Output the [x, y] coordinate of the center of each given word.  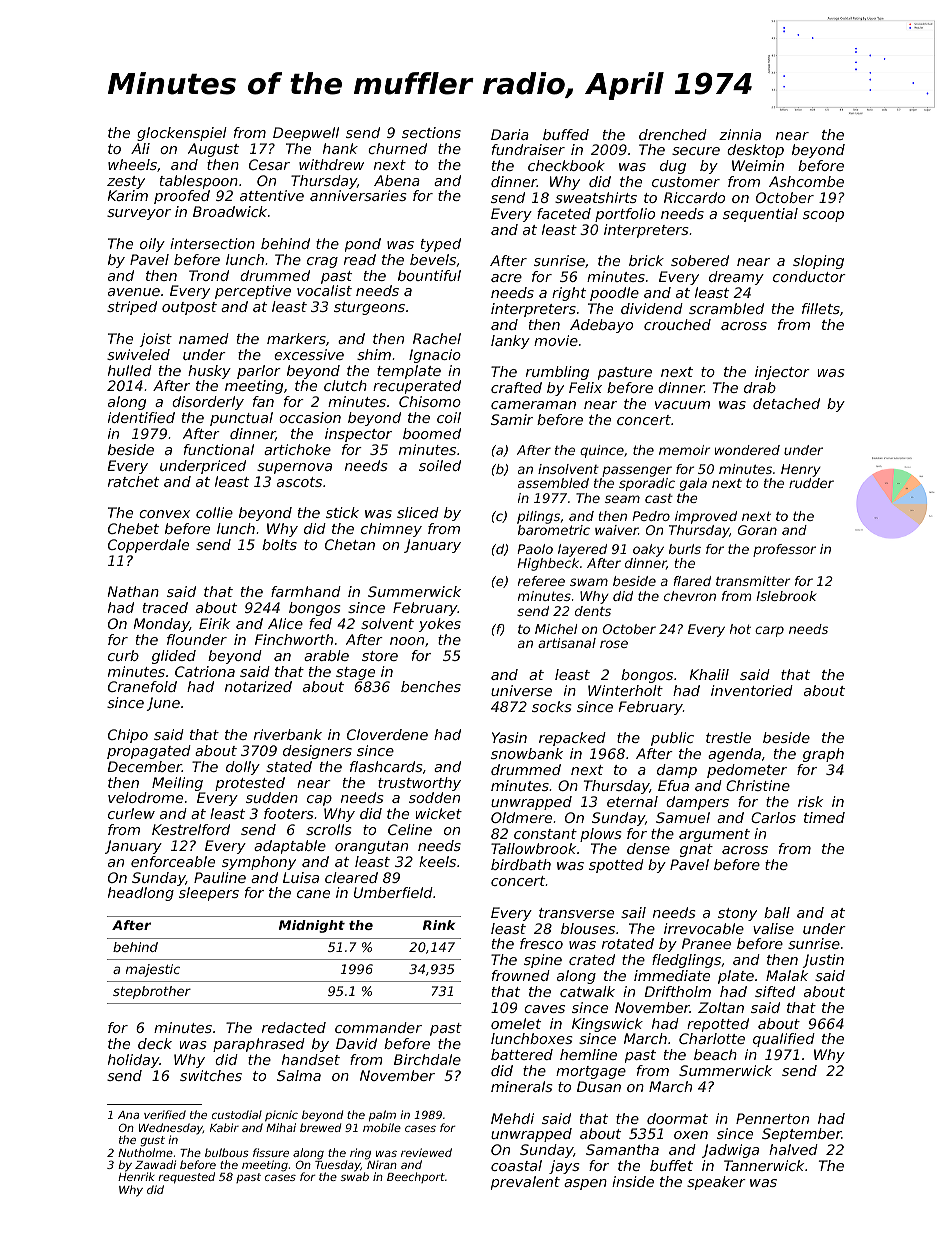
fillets [821, 308]
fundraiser [528, 149]
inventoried [752, 690]
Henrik [136, 1176]
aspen [585, 1184]
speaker [716, 1183]
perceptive [253, 292]
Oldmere [521, 817]
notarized [258, 686]
